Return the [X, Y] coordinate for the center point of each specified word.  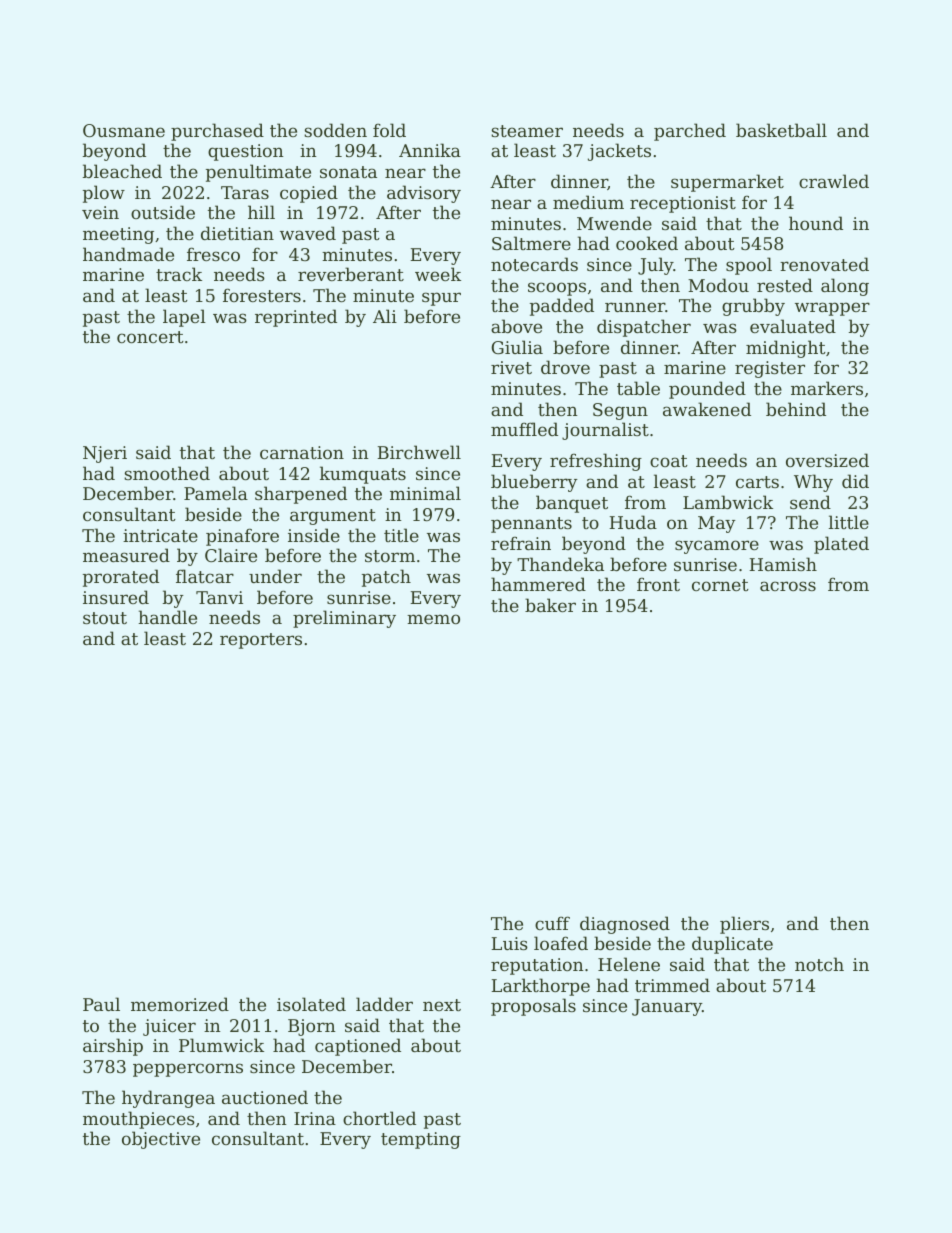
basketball [781, 130]
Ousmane [124, 130]
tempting [421, 1140]
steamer [527, 131]
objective [161, 1140]
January [667, 1007]
